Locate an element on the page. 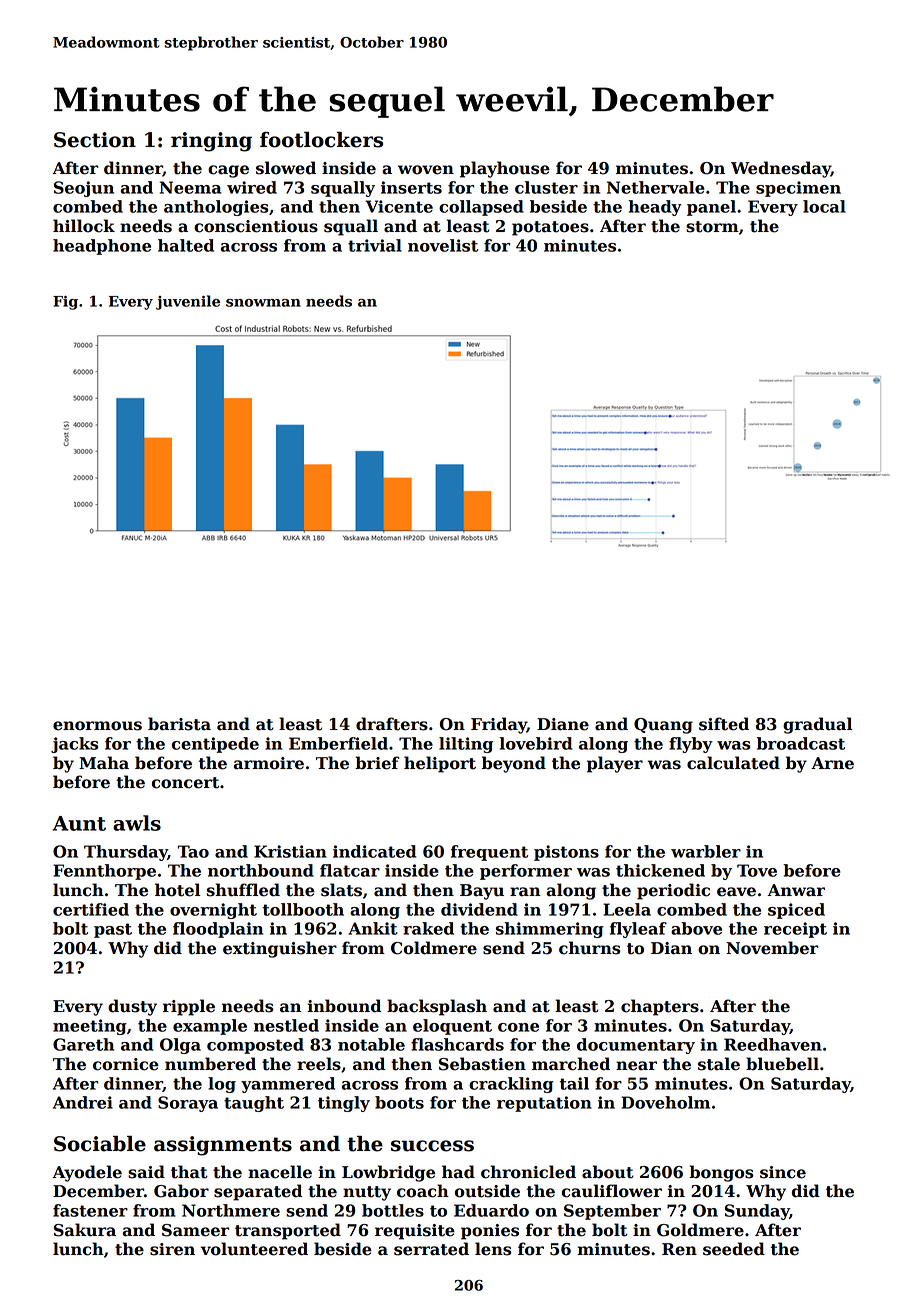 The height and width of the image is (1316, 908). player is located at coordinates (615, 764).
